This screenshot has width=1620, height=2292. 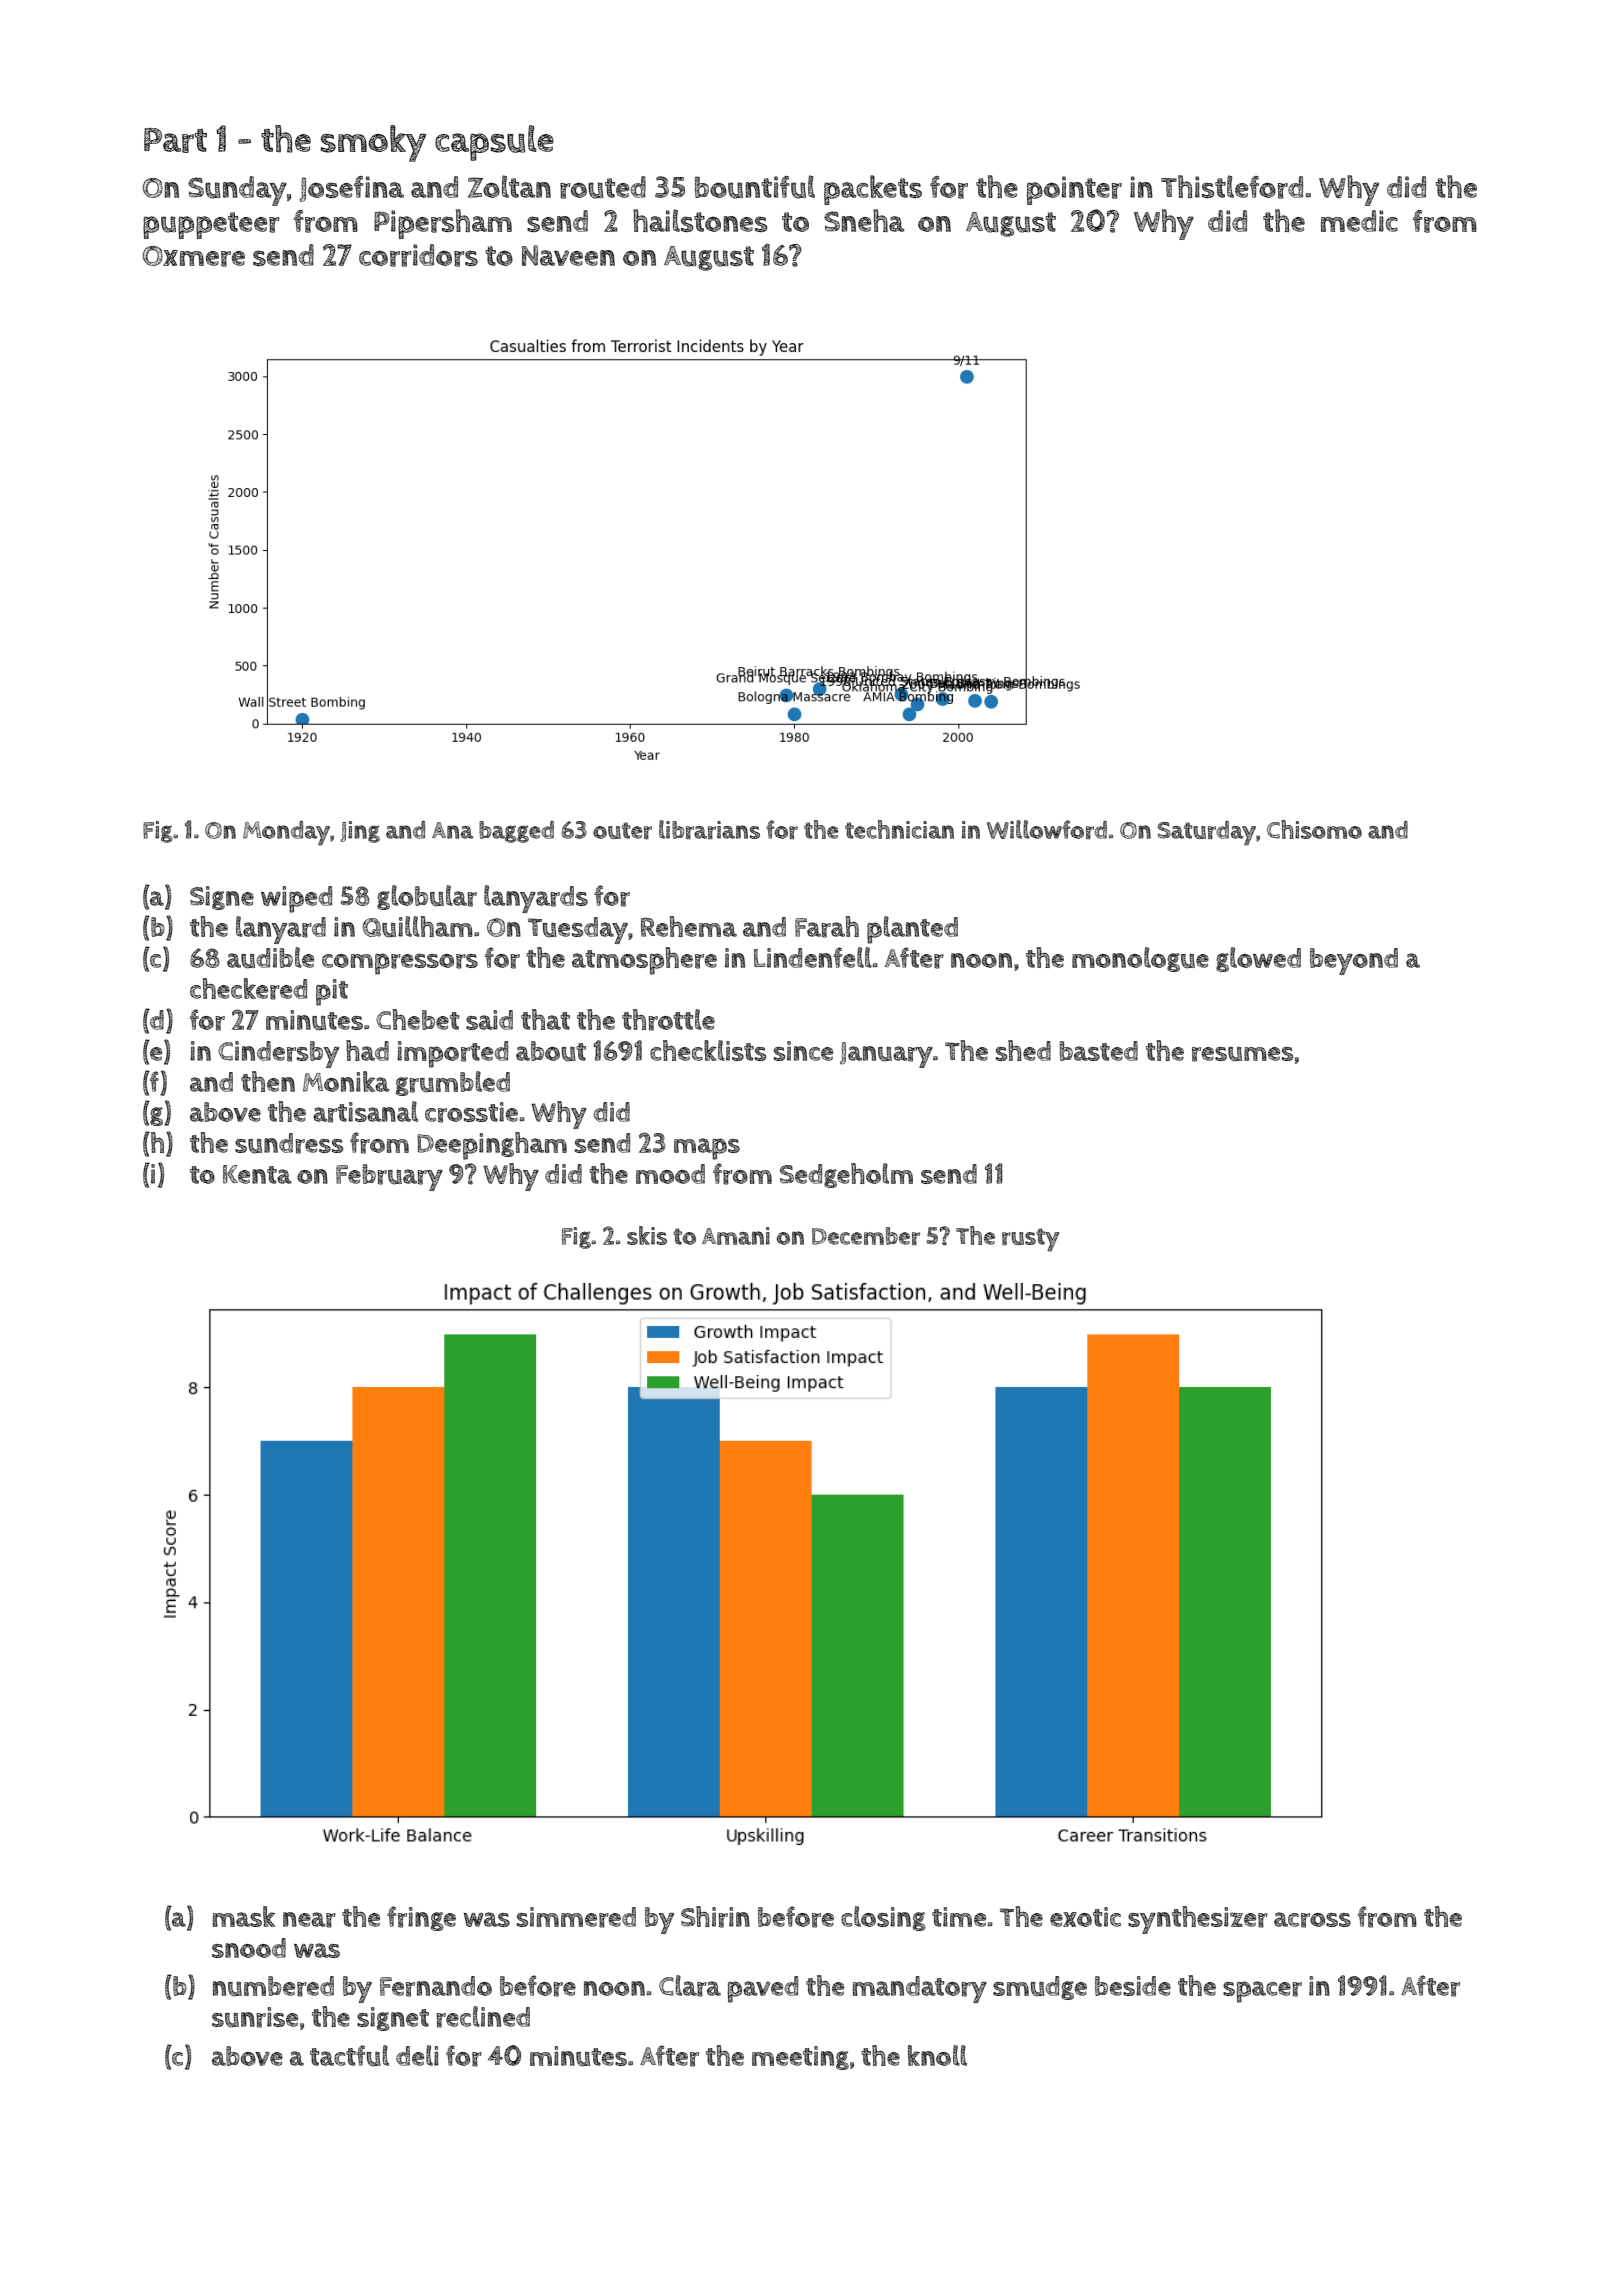 I want to click on said, so click(x=489, y=1020).
